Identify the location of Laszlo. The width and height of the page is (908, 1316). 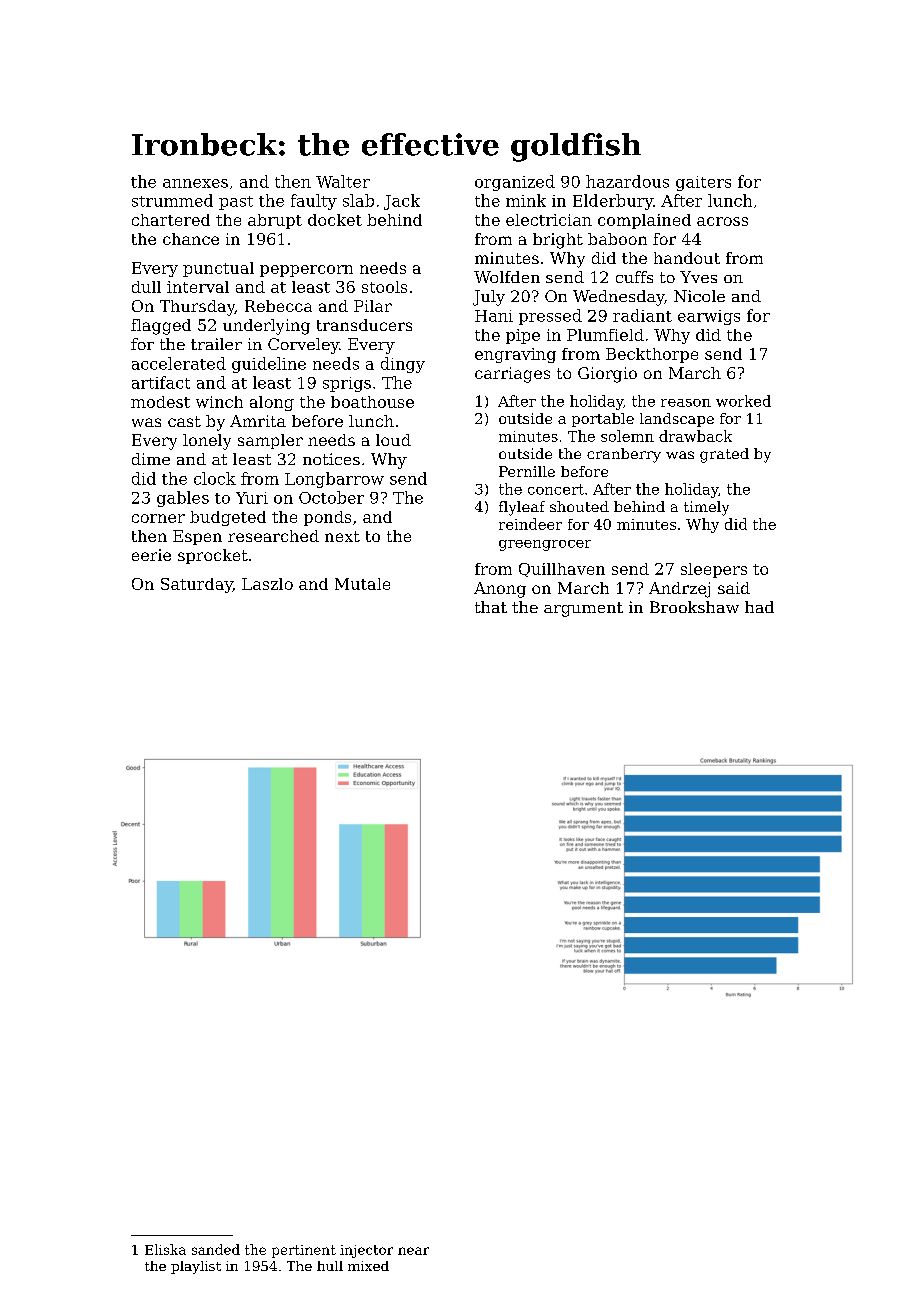
(267, 584).
